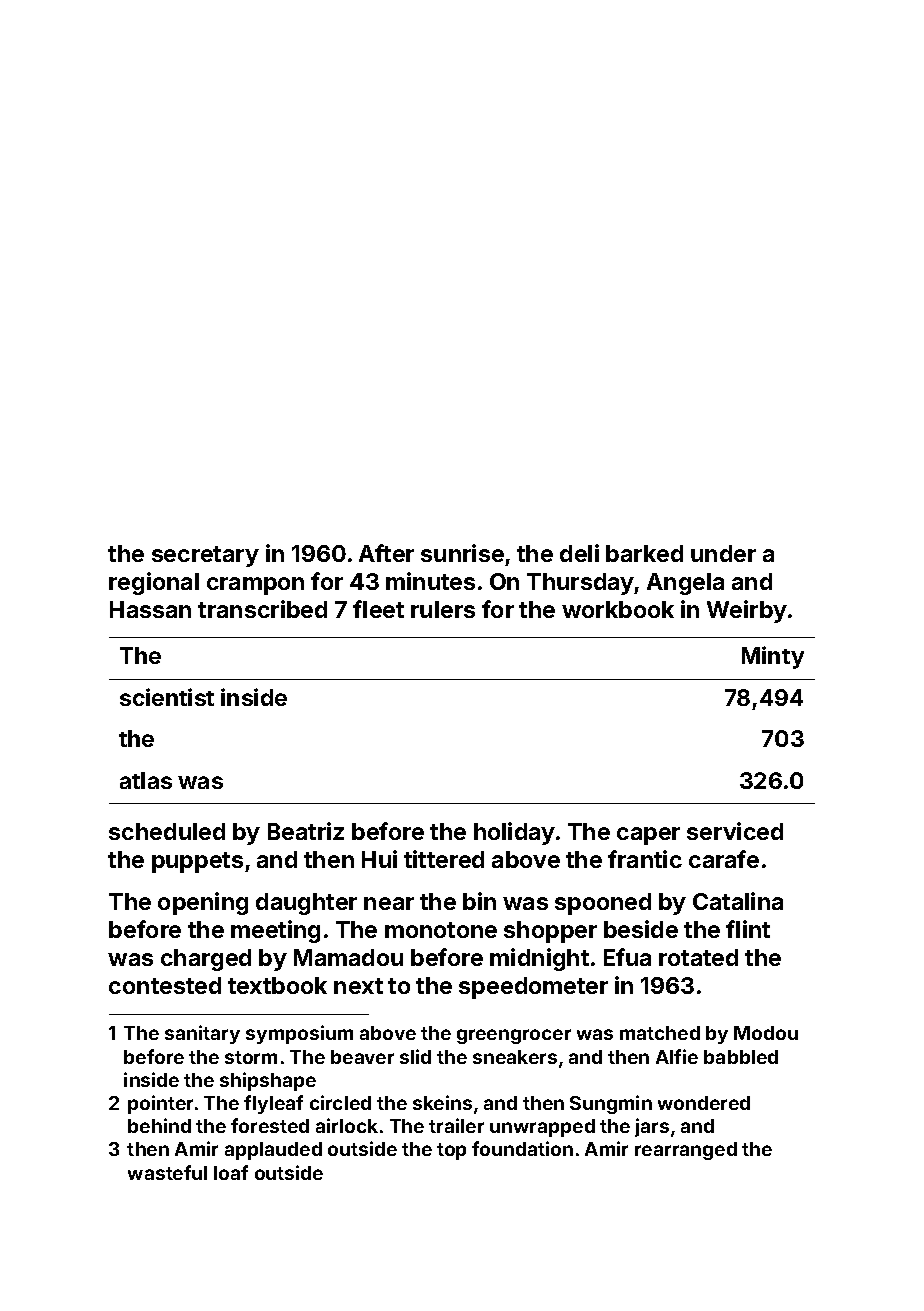  What do you see at coordinates (451, 1151) in the image?
I see `top` at bounding box center [451, 1151].
